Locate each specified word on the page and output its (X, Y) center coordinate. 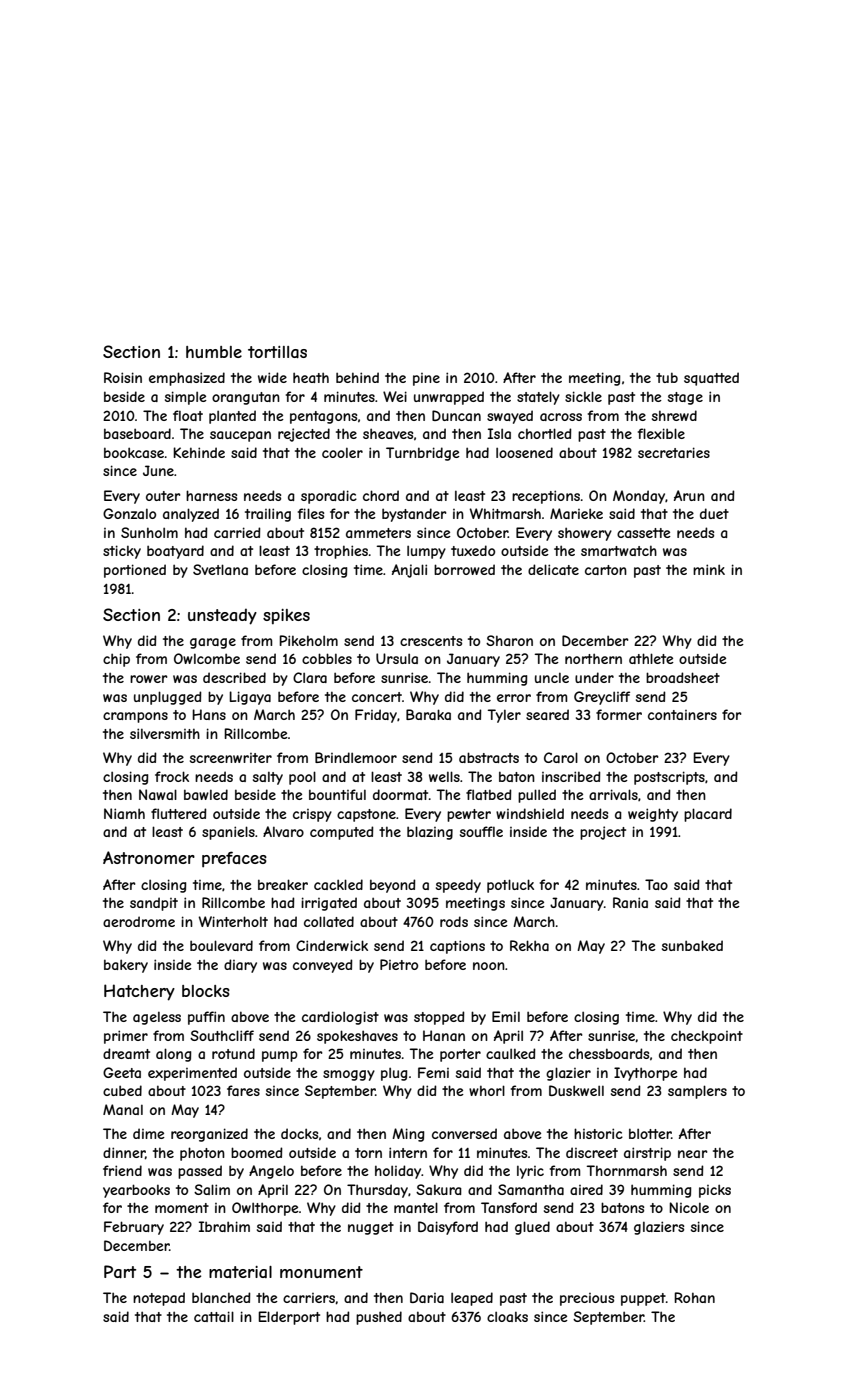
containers (682, 715)
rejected (304, 435)
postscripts (669, 778)
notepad (159, 1299)
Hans (209, 714)
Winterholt (233, 921)
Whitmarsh (505, 513)
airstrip (647, 1154)
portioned (135, 571)
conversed (464, 1133)
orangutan (246, 398)
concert (377, 697)
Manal (123, 1109)
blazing (430, 833)
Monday (639, 497)
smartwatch (619, 550)
